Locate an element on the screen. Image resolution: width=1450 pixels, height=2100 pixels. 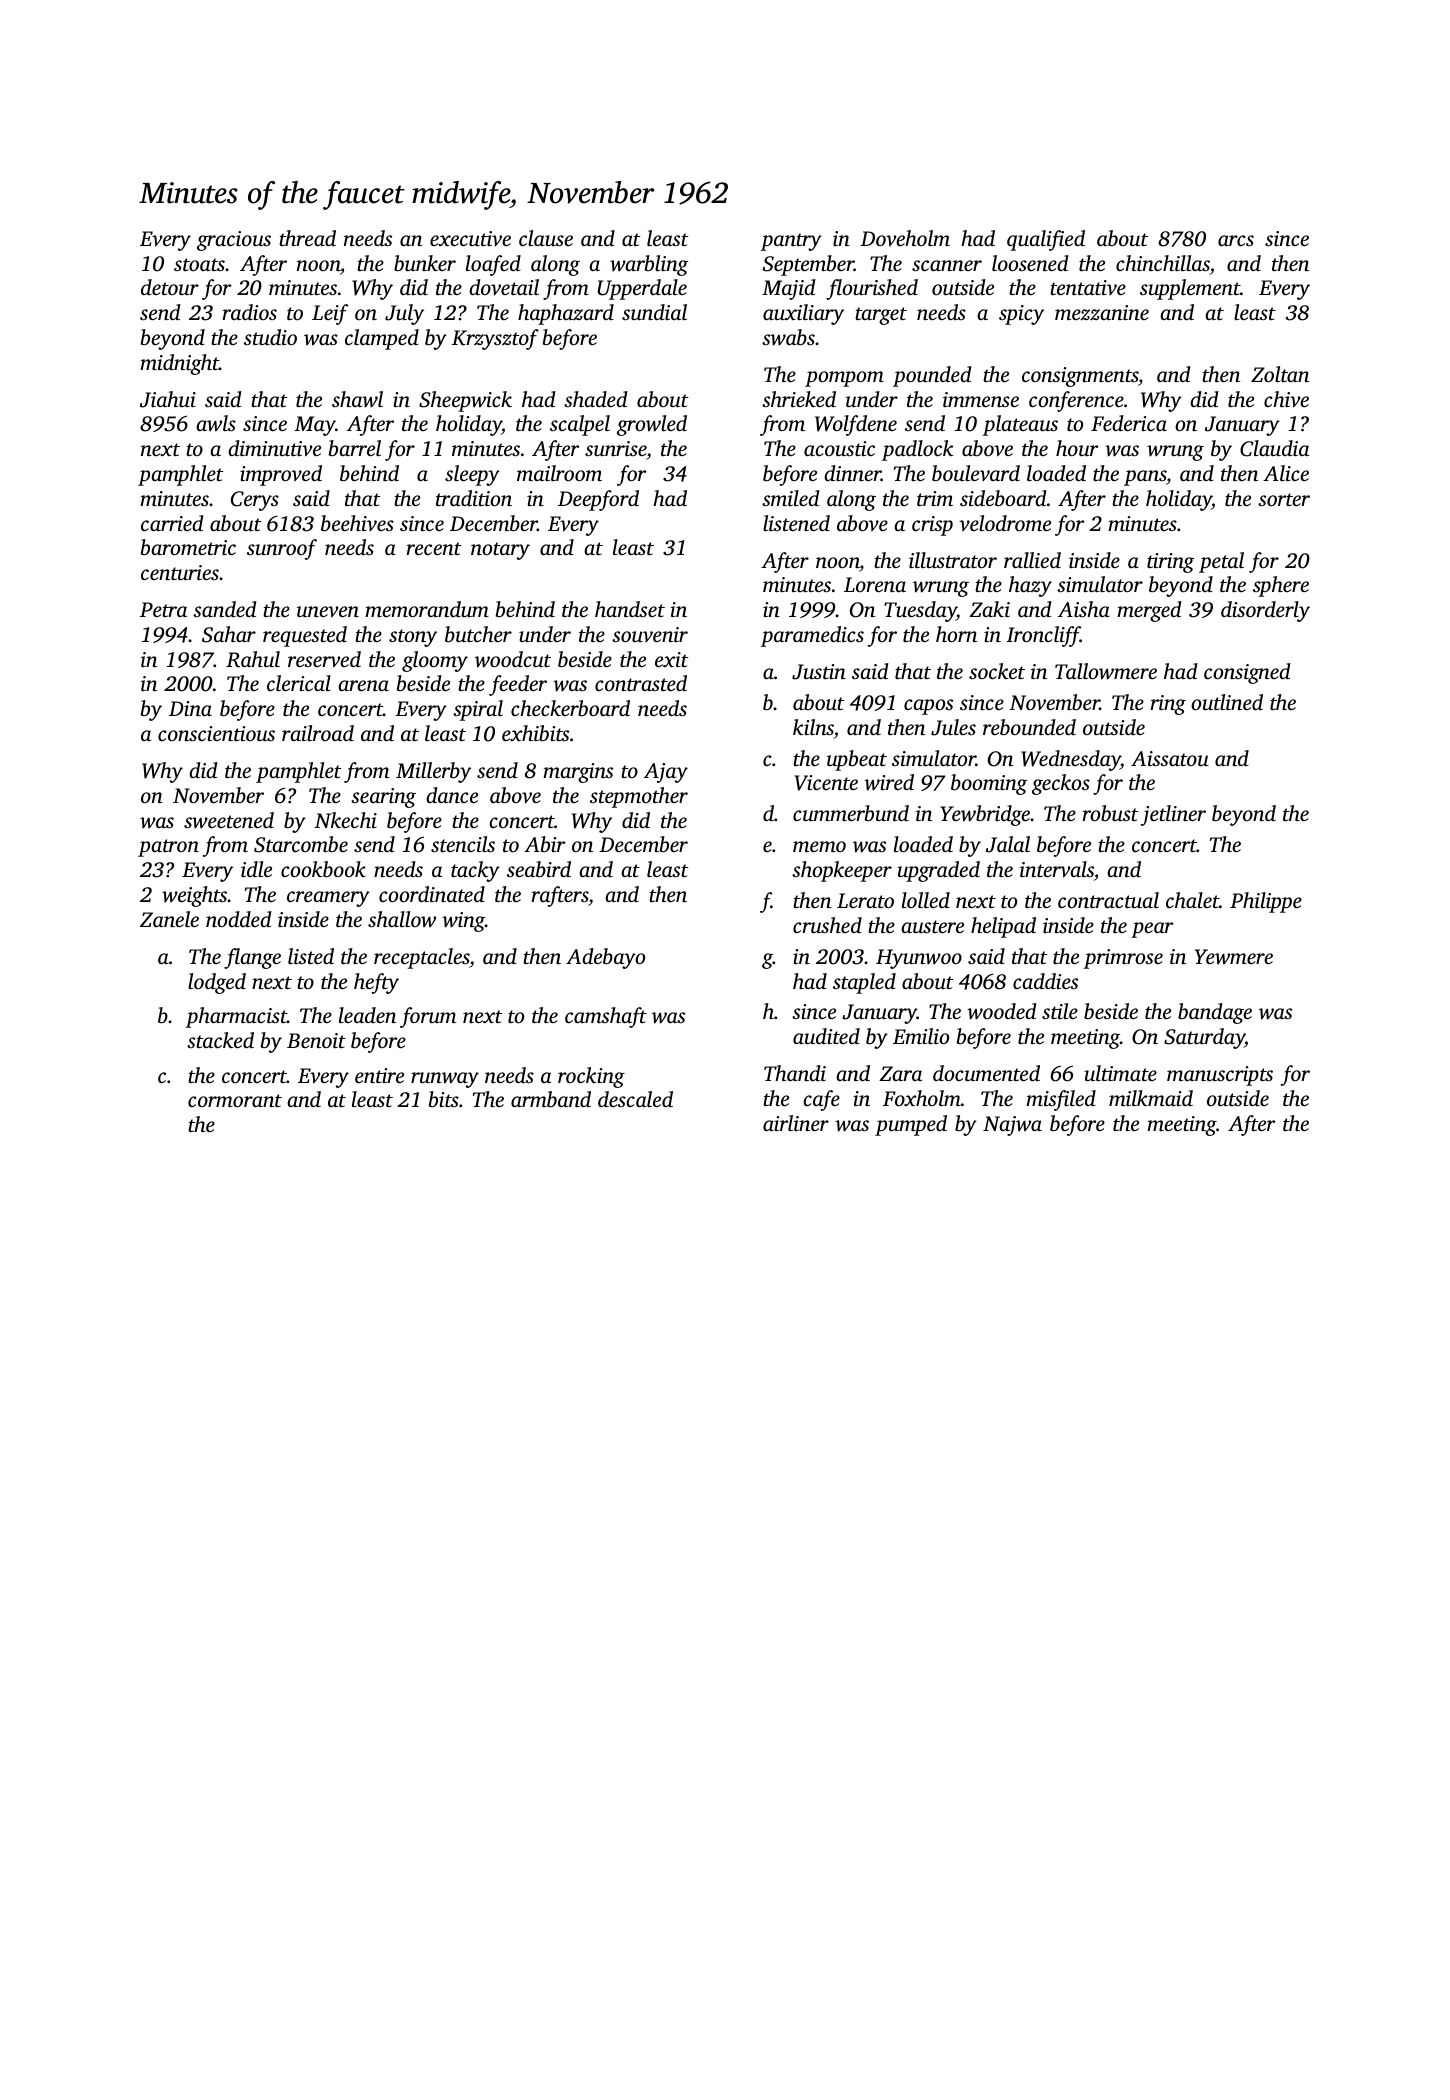
jetliner is located at coordinates (1173, 815).
